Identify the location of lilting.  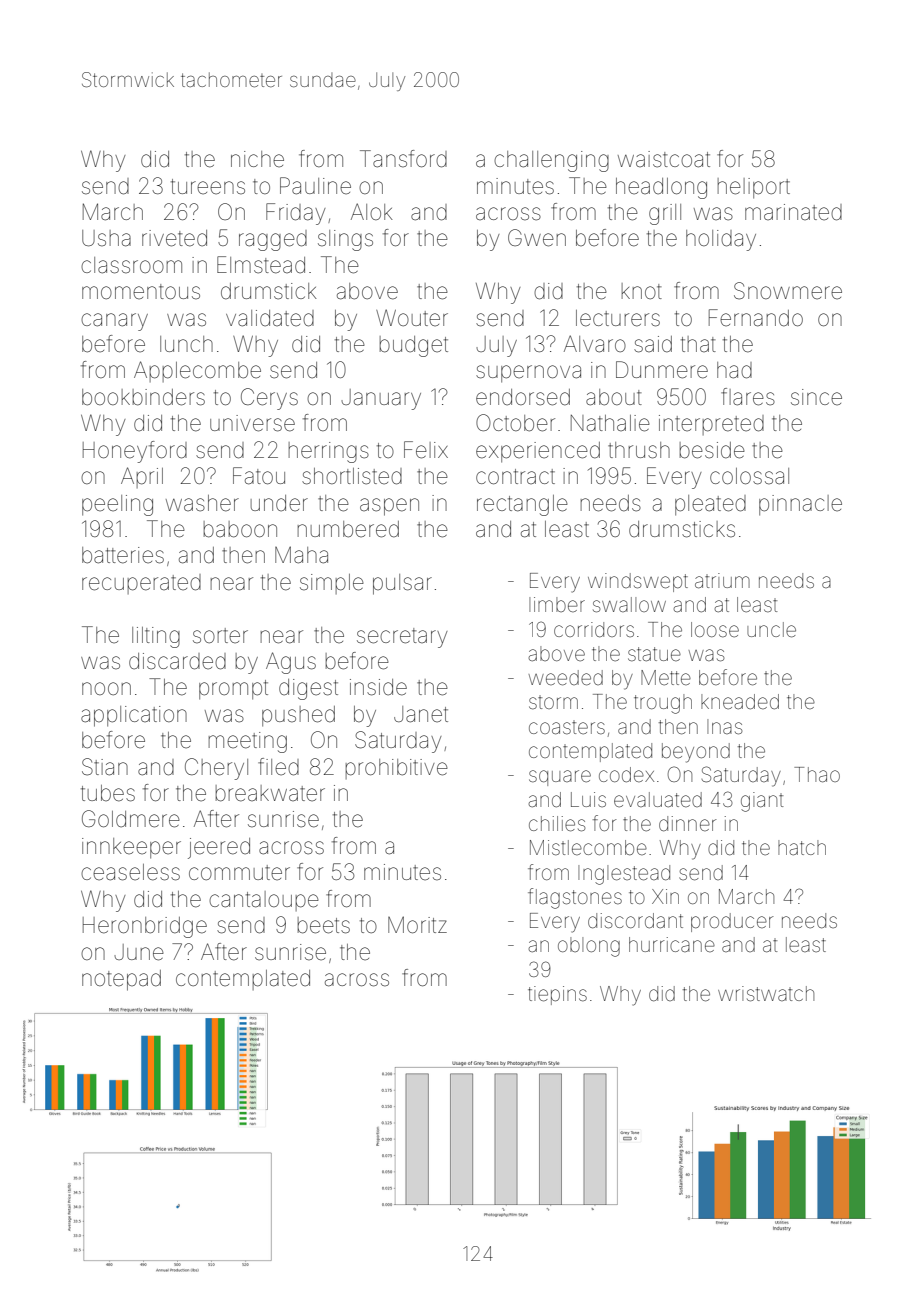
(156, 637).
